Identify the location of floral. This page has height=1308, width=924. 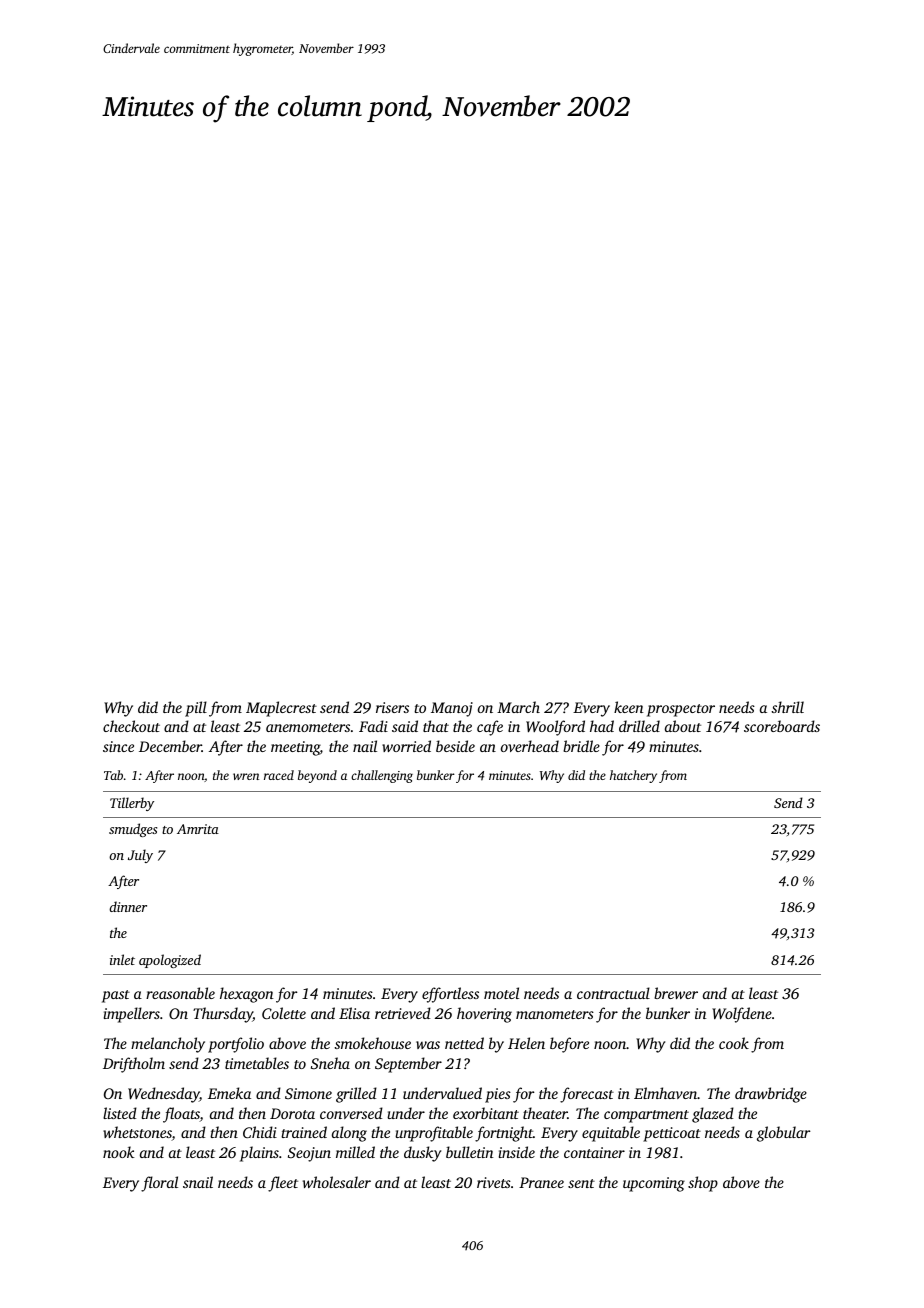
(159, 1184).
